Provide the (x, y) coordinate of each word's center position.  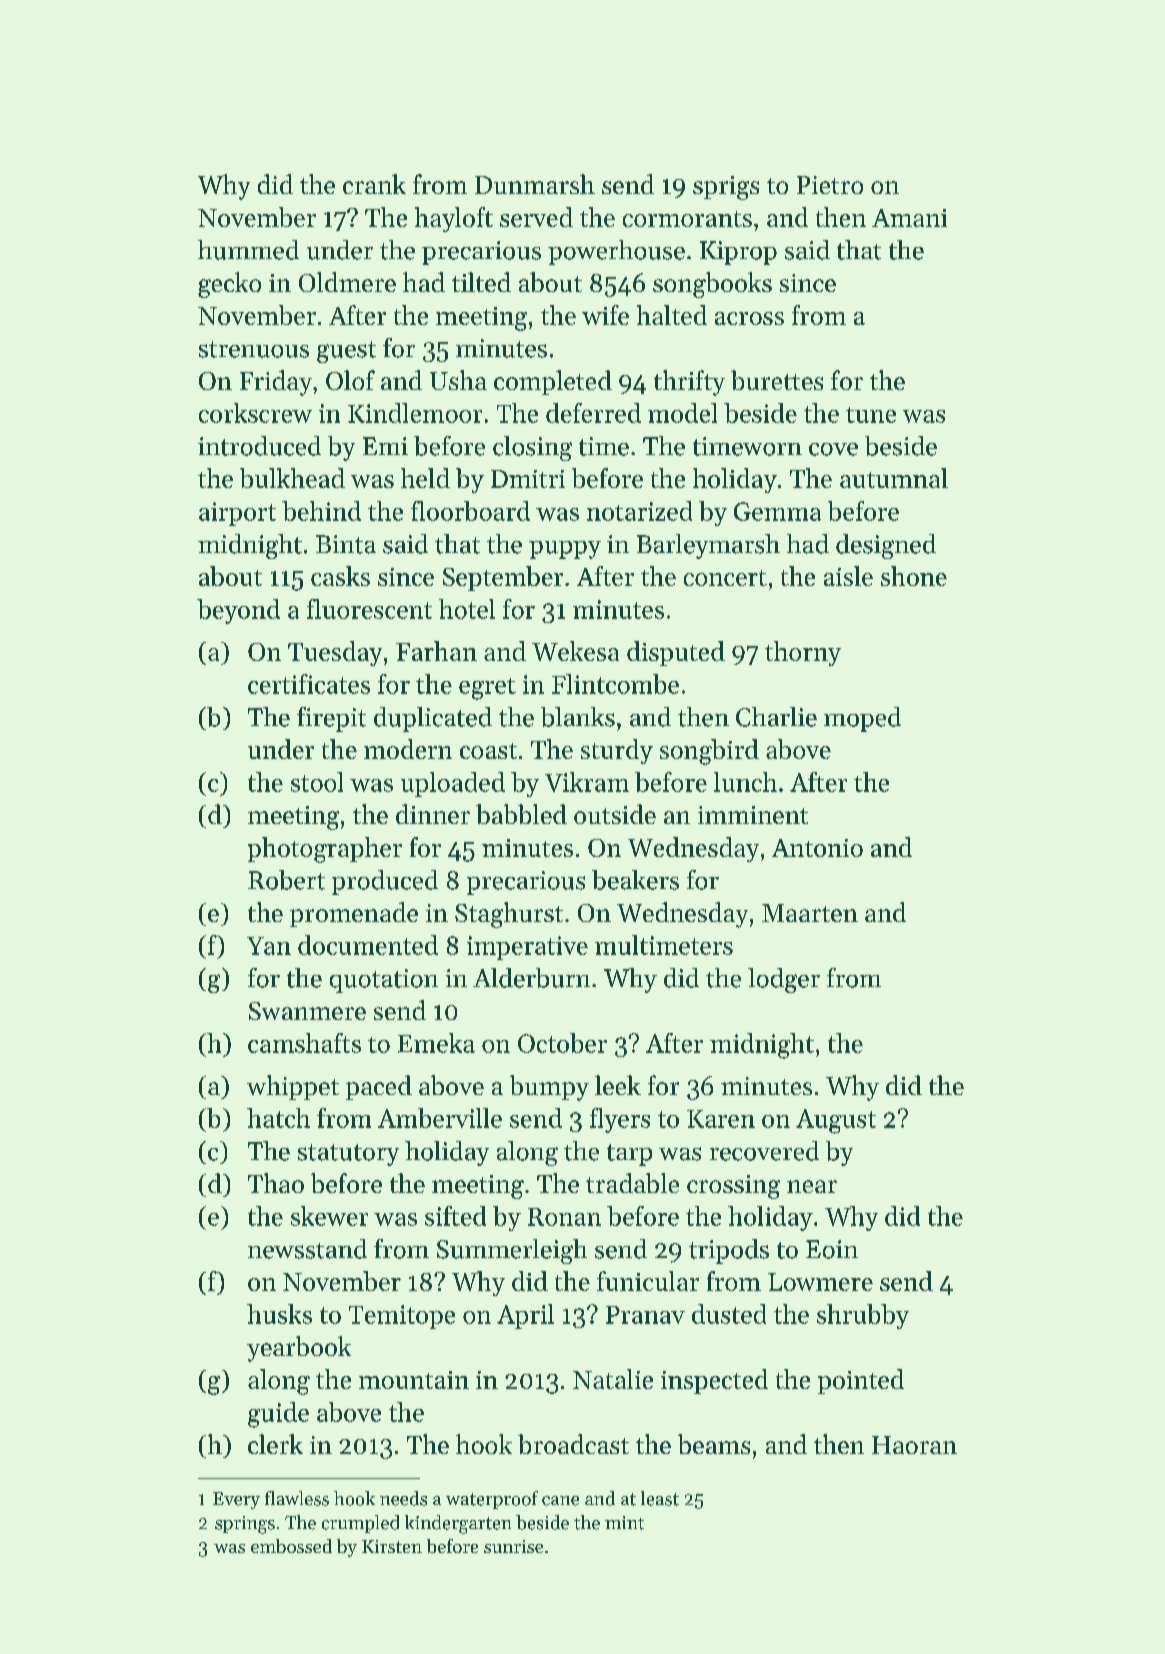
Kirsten (392, 1546)
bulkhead (292, 478)
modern (408, 749)
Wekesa (575, 651)
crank (374, 184)
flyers (620, 1120)
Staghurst (509, 915)
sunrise (513, 1546)
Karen (721, 1119)
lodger (784, 980)
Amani (909, 218)
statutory (348, 1155)
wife (605, 315)
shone (914, 576)
